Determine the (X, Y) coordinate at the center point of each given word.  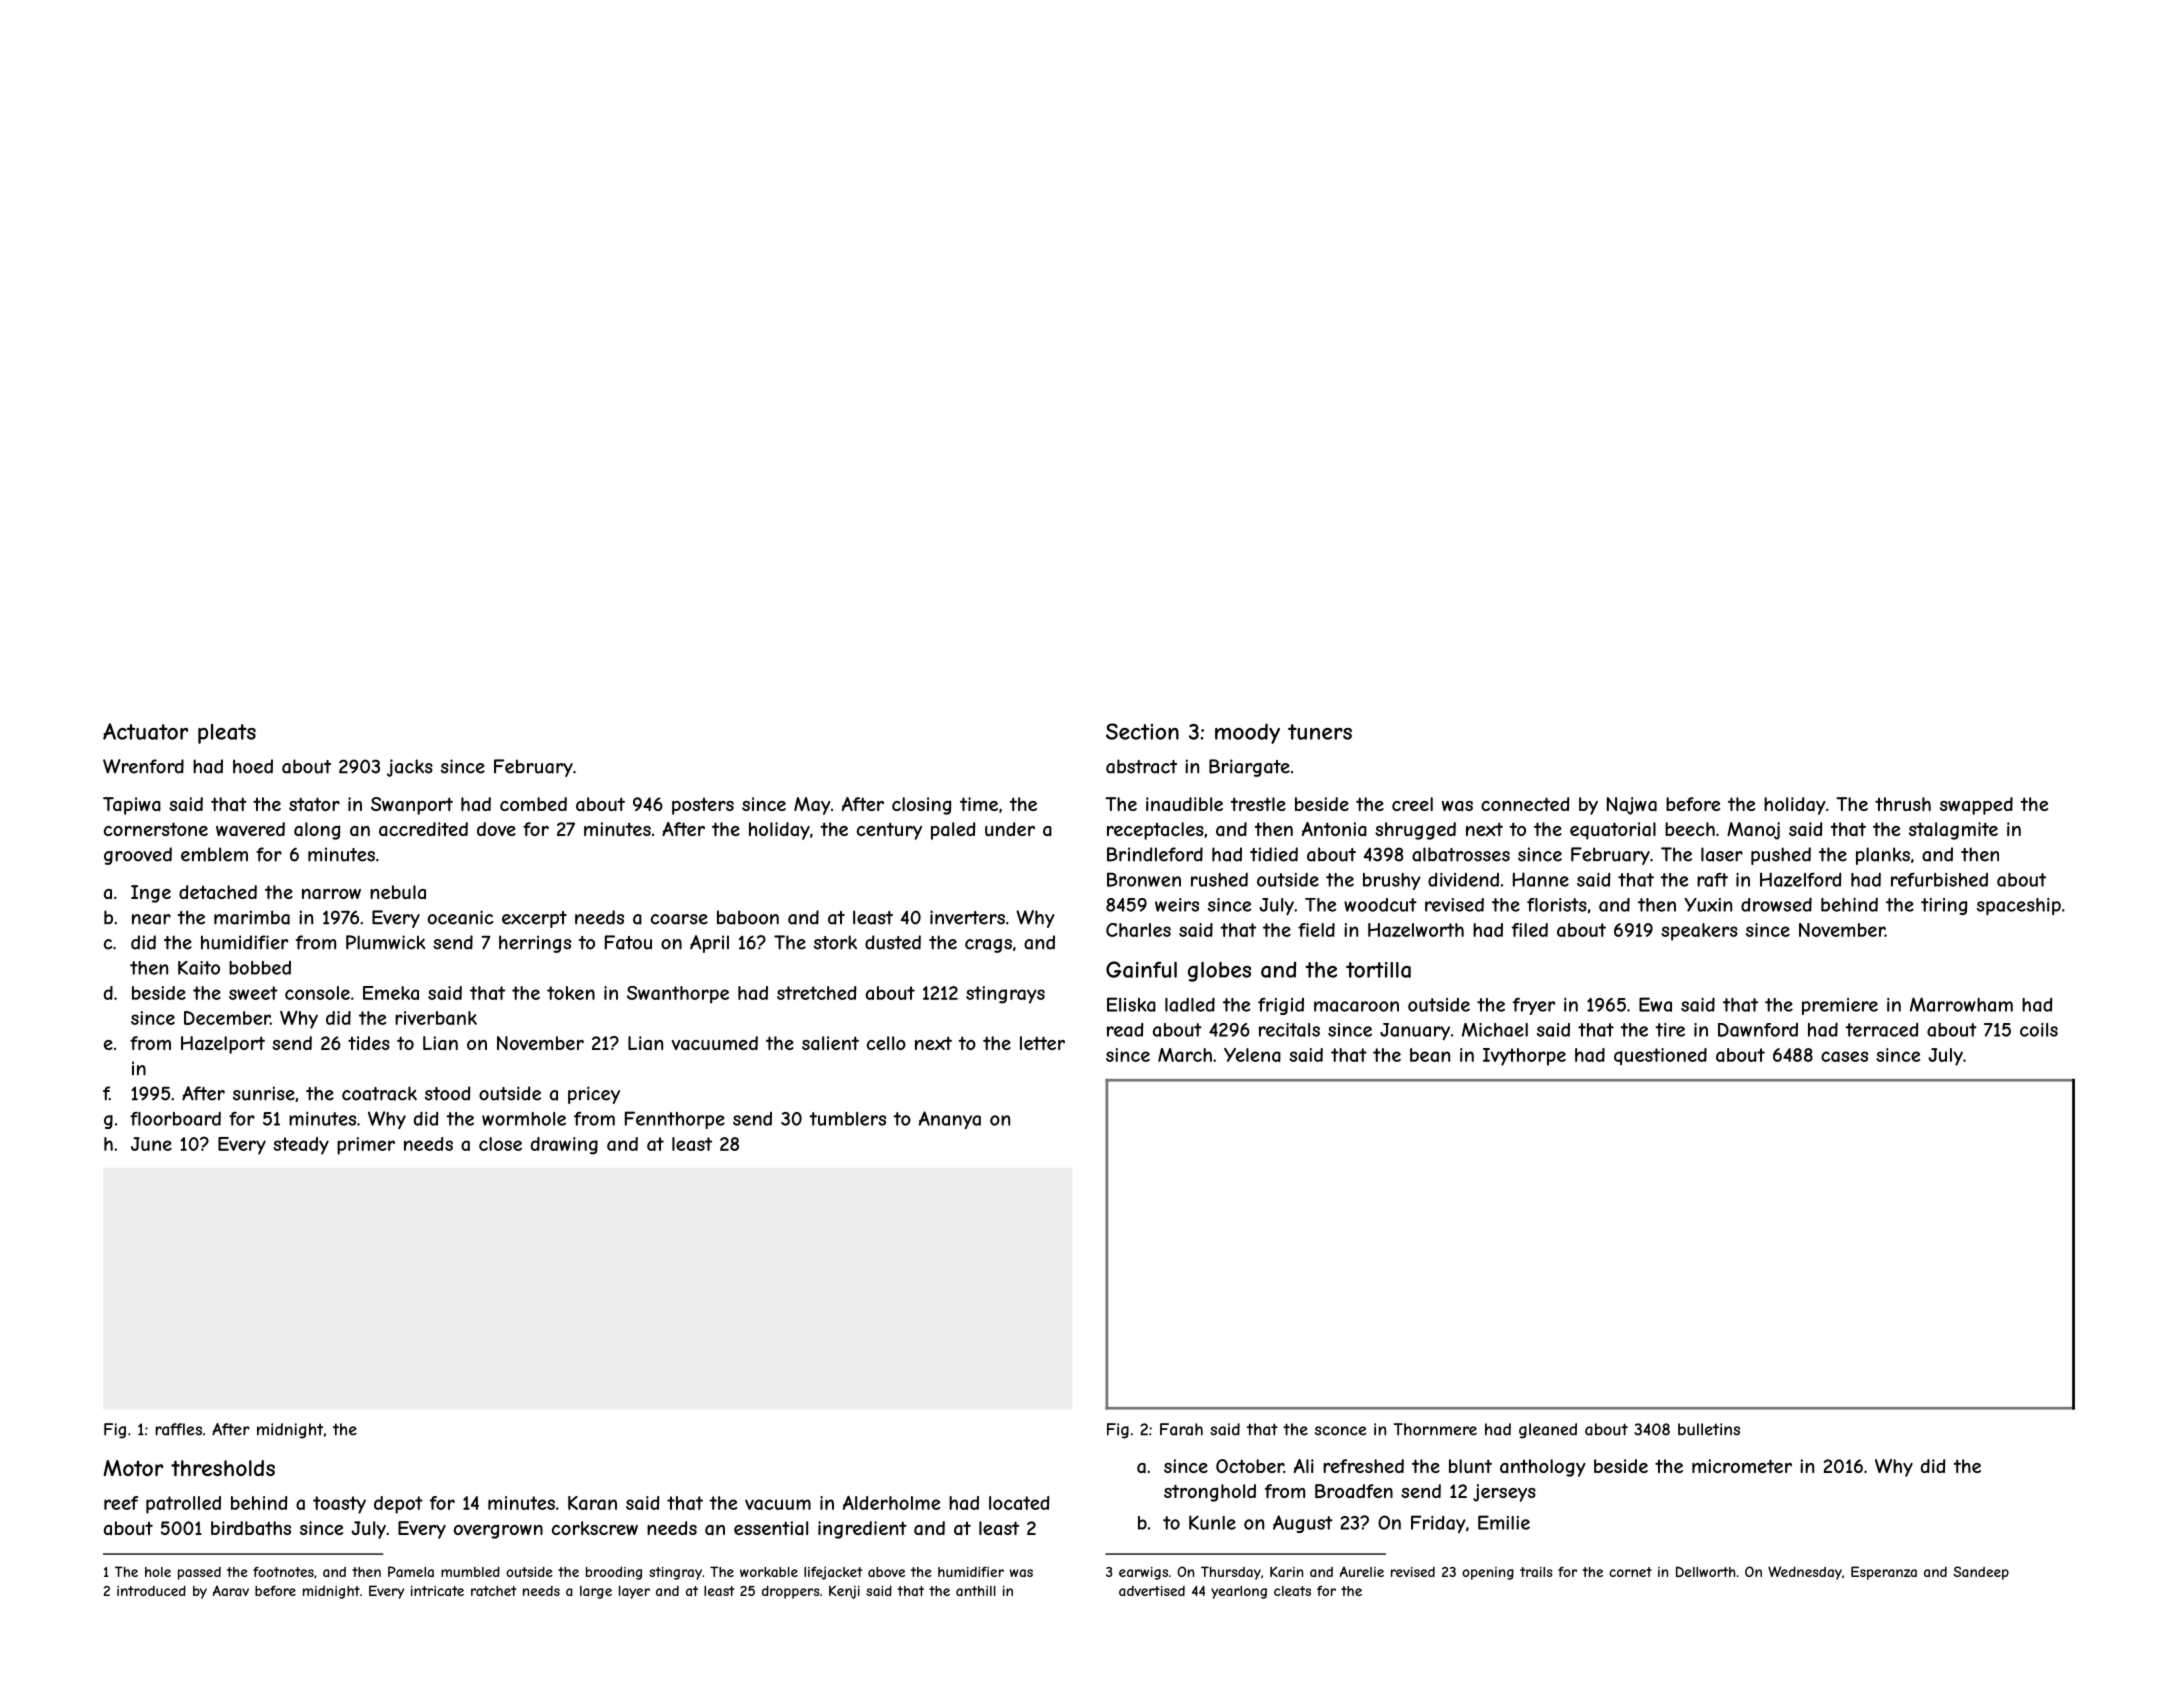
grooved (138, 856)
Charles (1138, 930)
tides (369, 1043)
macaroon (1356, 1006)
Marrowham (1961, 1004)
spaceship (2019, 906)
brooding (614, 1573)
